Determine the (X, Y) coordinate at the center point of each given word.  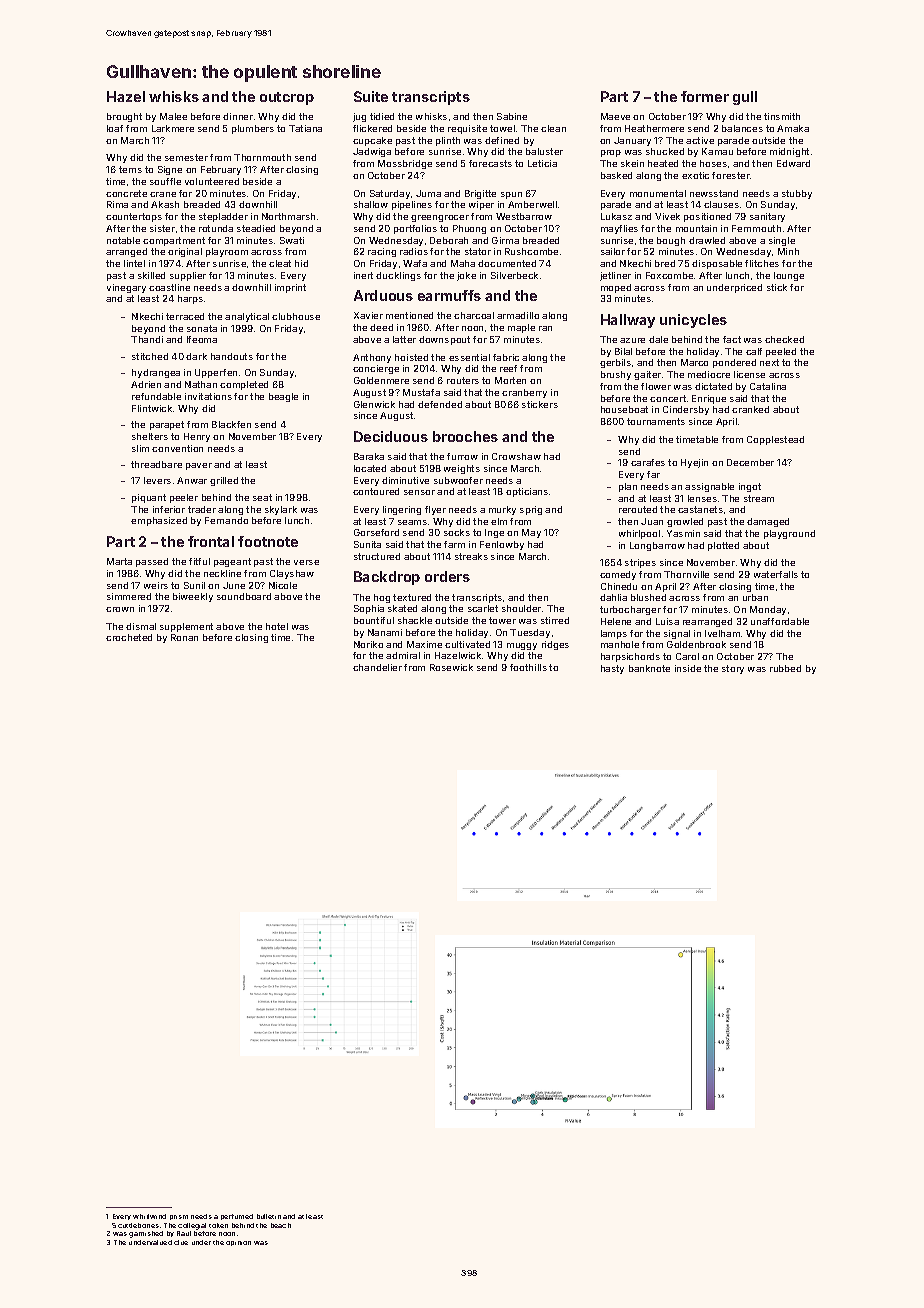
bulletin (269, 1216)
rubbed (785, 668)
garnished (146, 1234)
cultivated (467, 644)
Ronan (184, 637)
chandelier (377, 667)
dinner (238, 116)
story (733, 669)
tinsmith (782, 116)
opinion (238, 1243)
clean (553, 128)
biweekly (193, 597)
